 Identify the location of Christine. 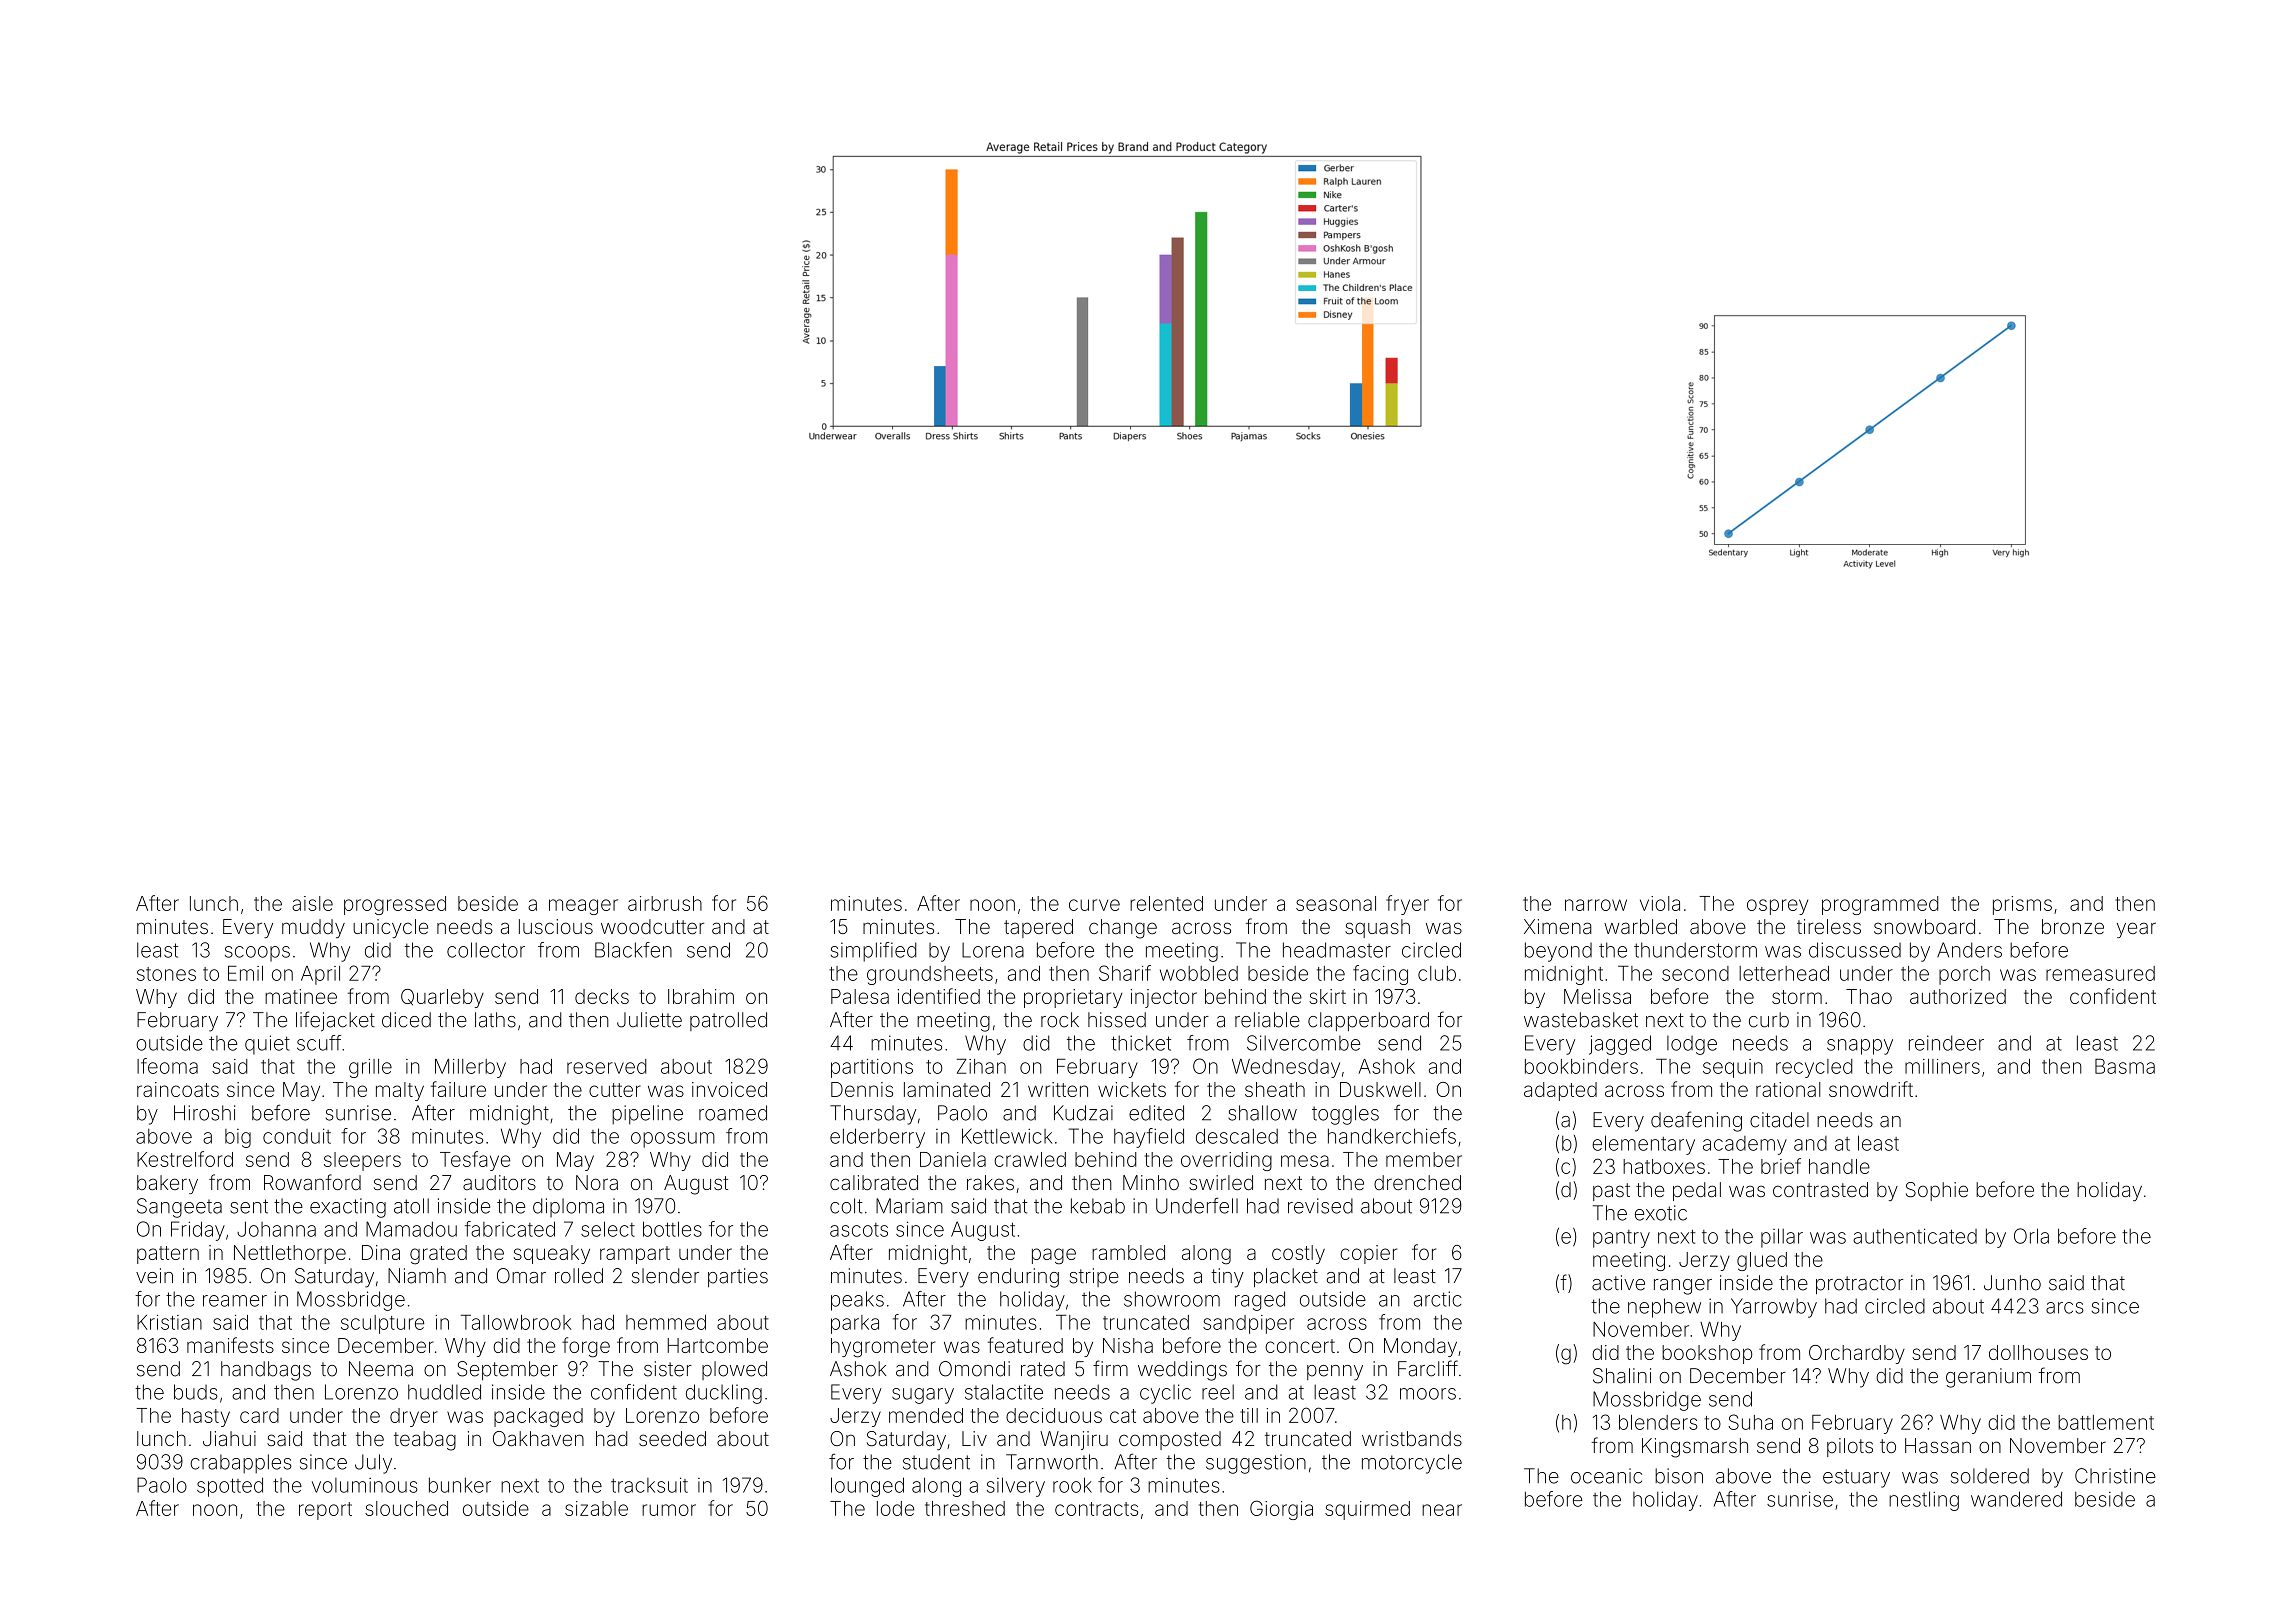
(2115, 1476).
